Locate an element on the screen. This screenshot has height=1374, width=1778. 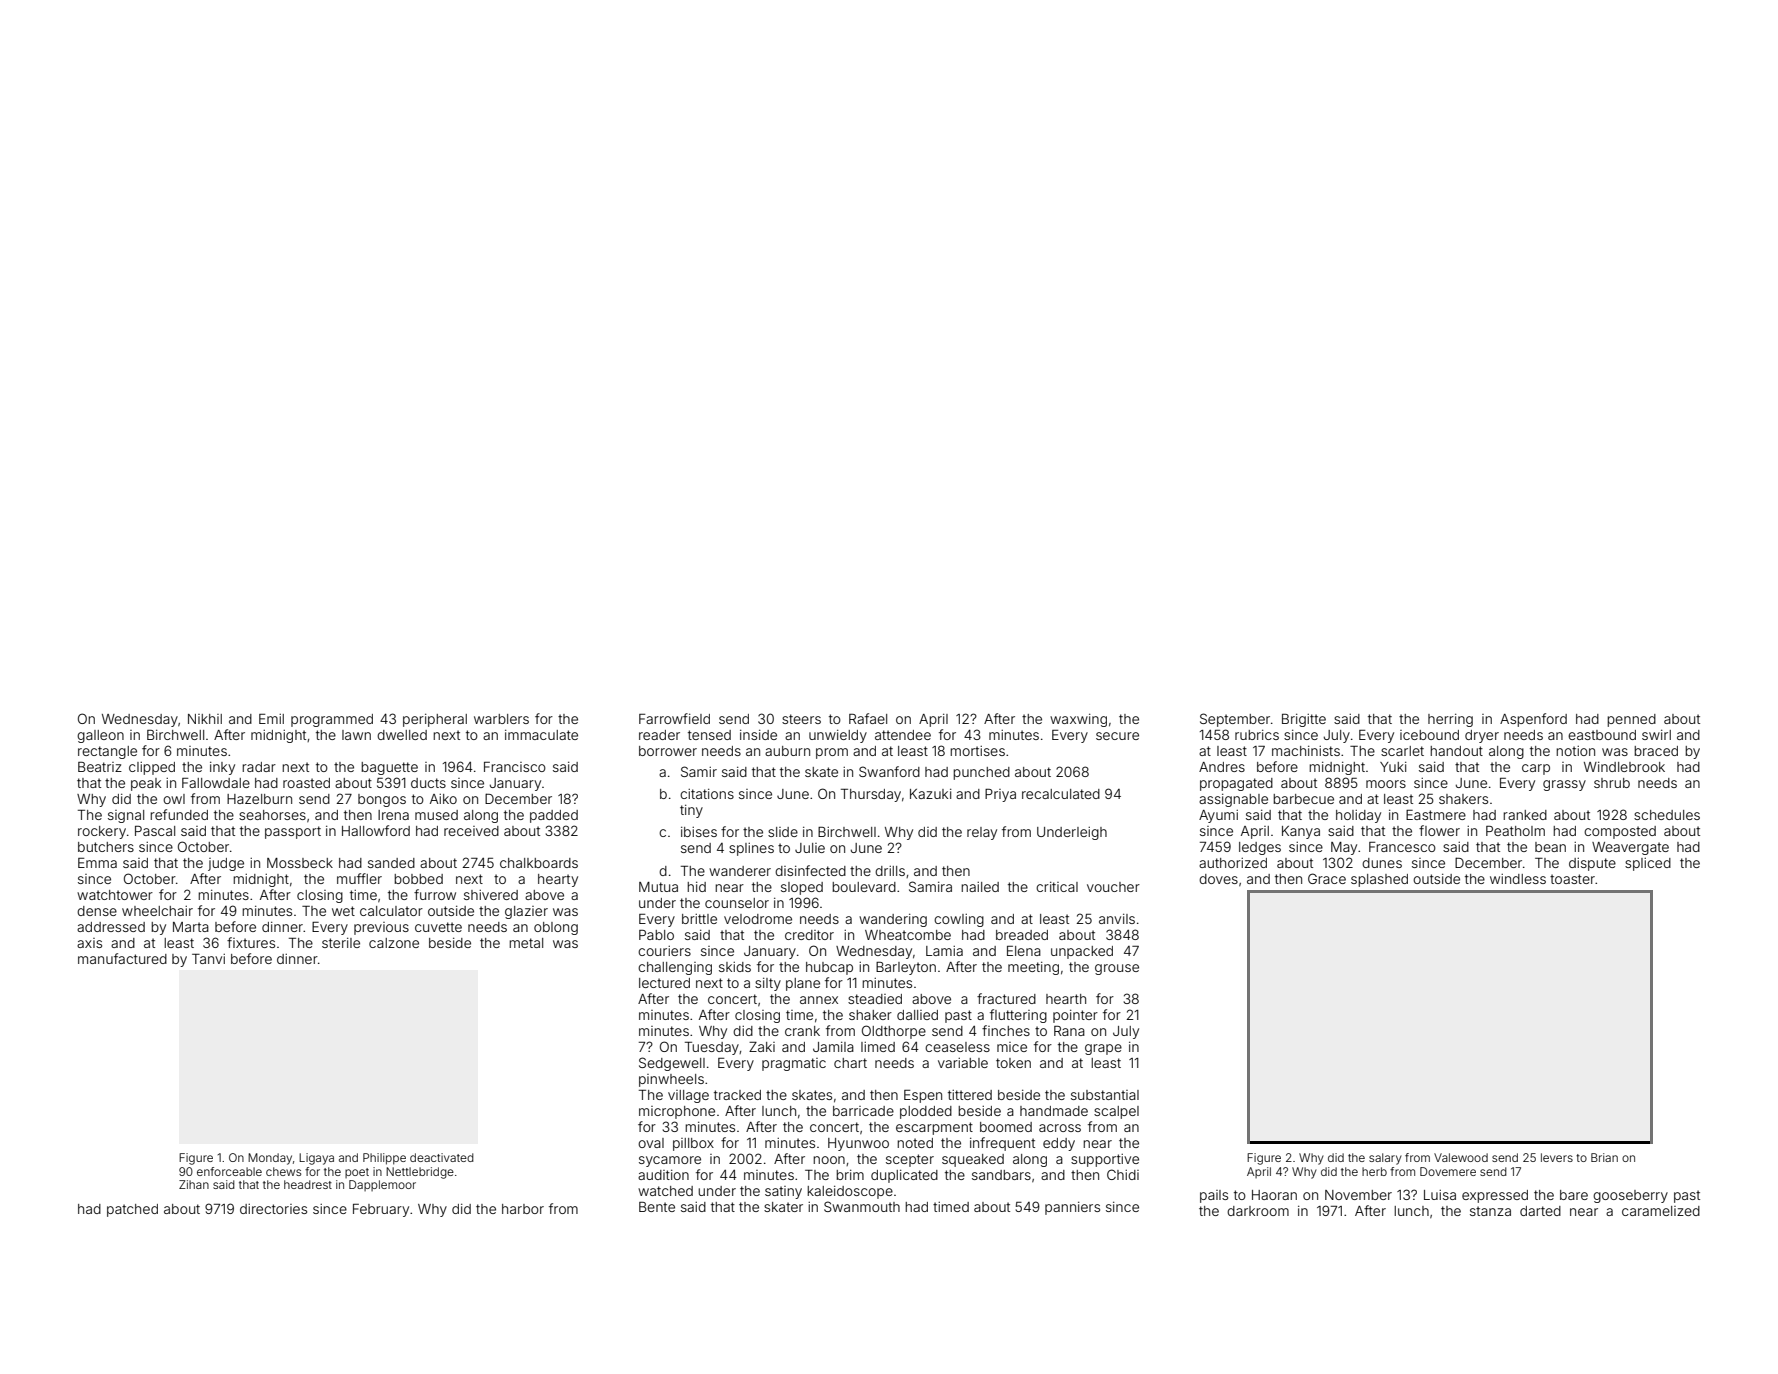
Yuki is located at coordinates (1393, 767).
